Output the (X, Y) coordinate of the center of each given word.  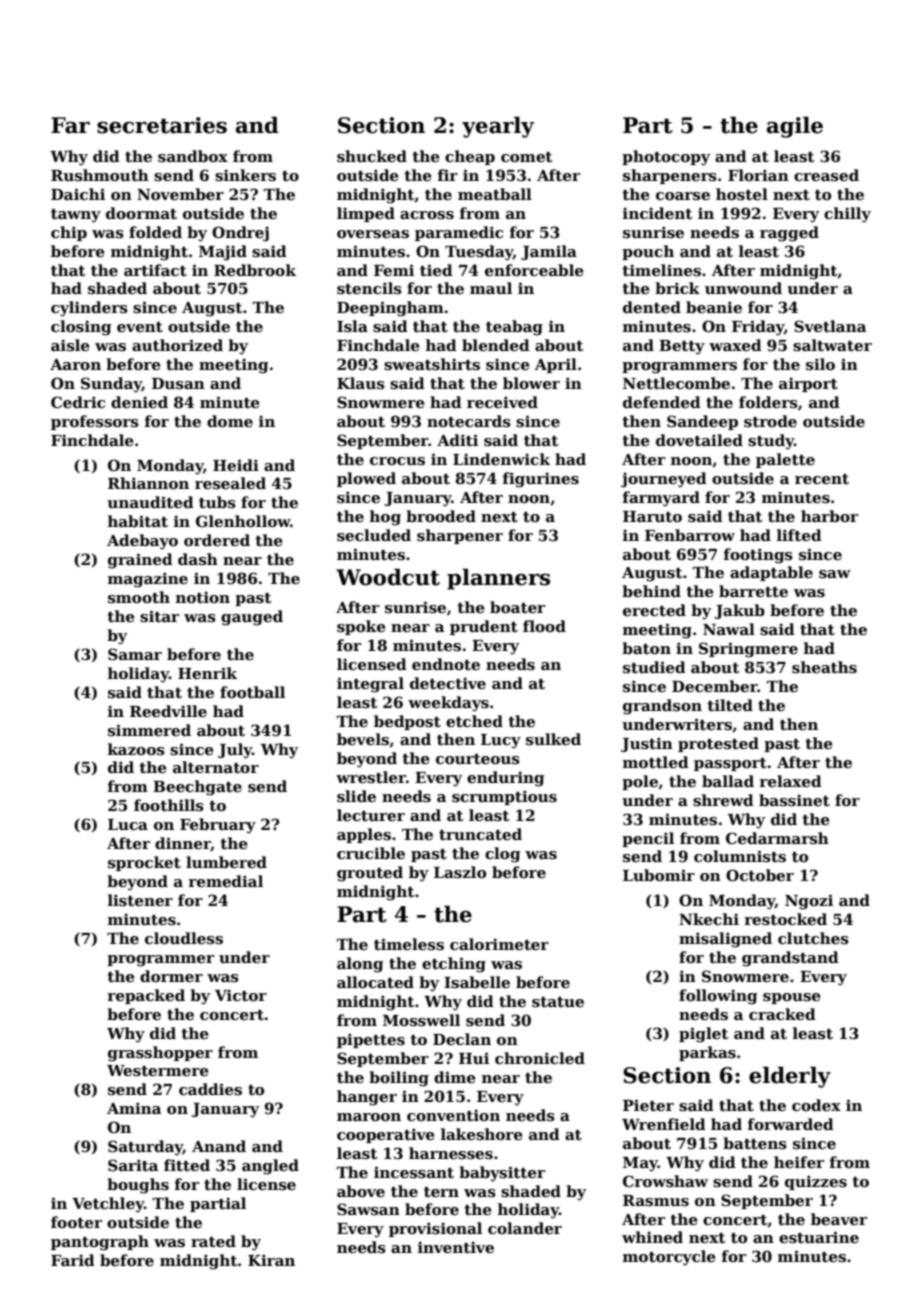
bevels (363, 739)
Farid (73, 1260)
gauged (252, 618)
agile (795, 127)
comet (527, 157)
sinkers (245, 175)
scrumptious (504, 797)
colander (525, 1228)
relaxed (790, 781)
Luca (128, 824)
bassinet (794, 800)
